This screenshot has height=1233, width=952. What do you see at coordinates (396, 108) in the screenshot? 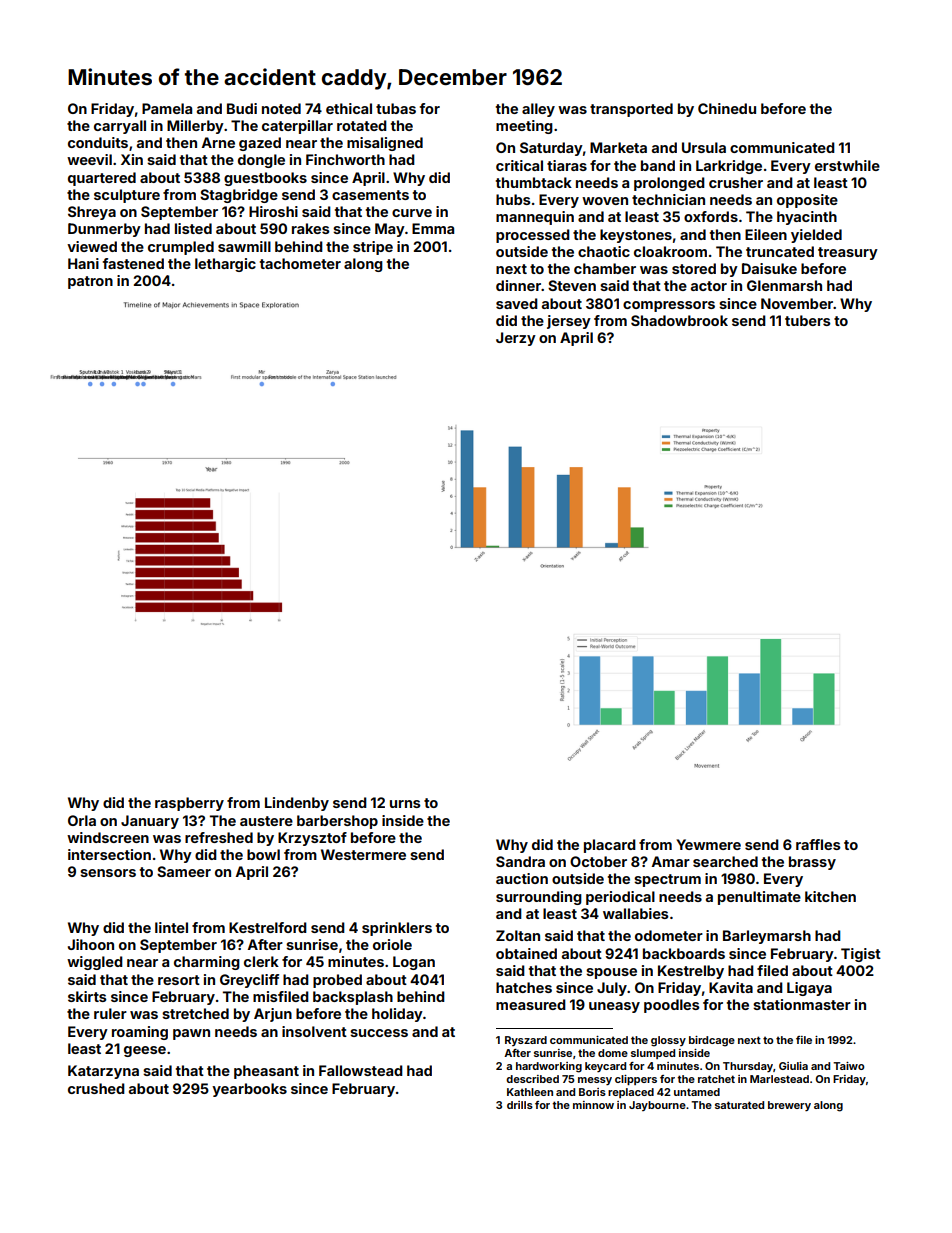
I see `tubas` at bounding box center [396, 108].
